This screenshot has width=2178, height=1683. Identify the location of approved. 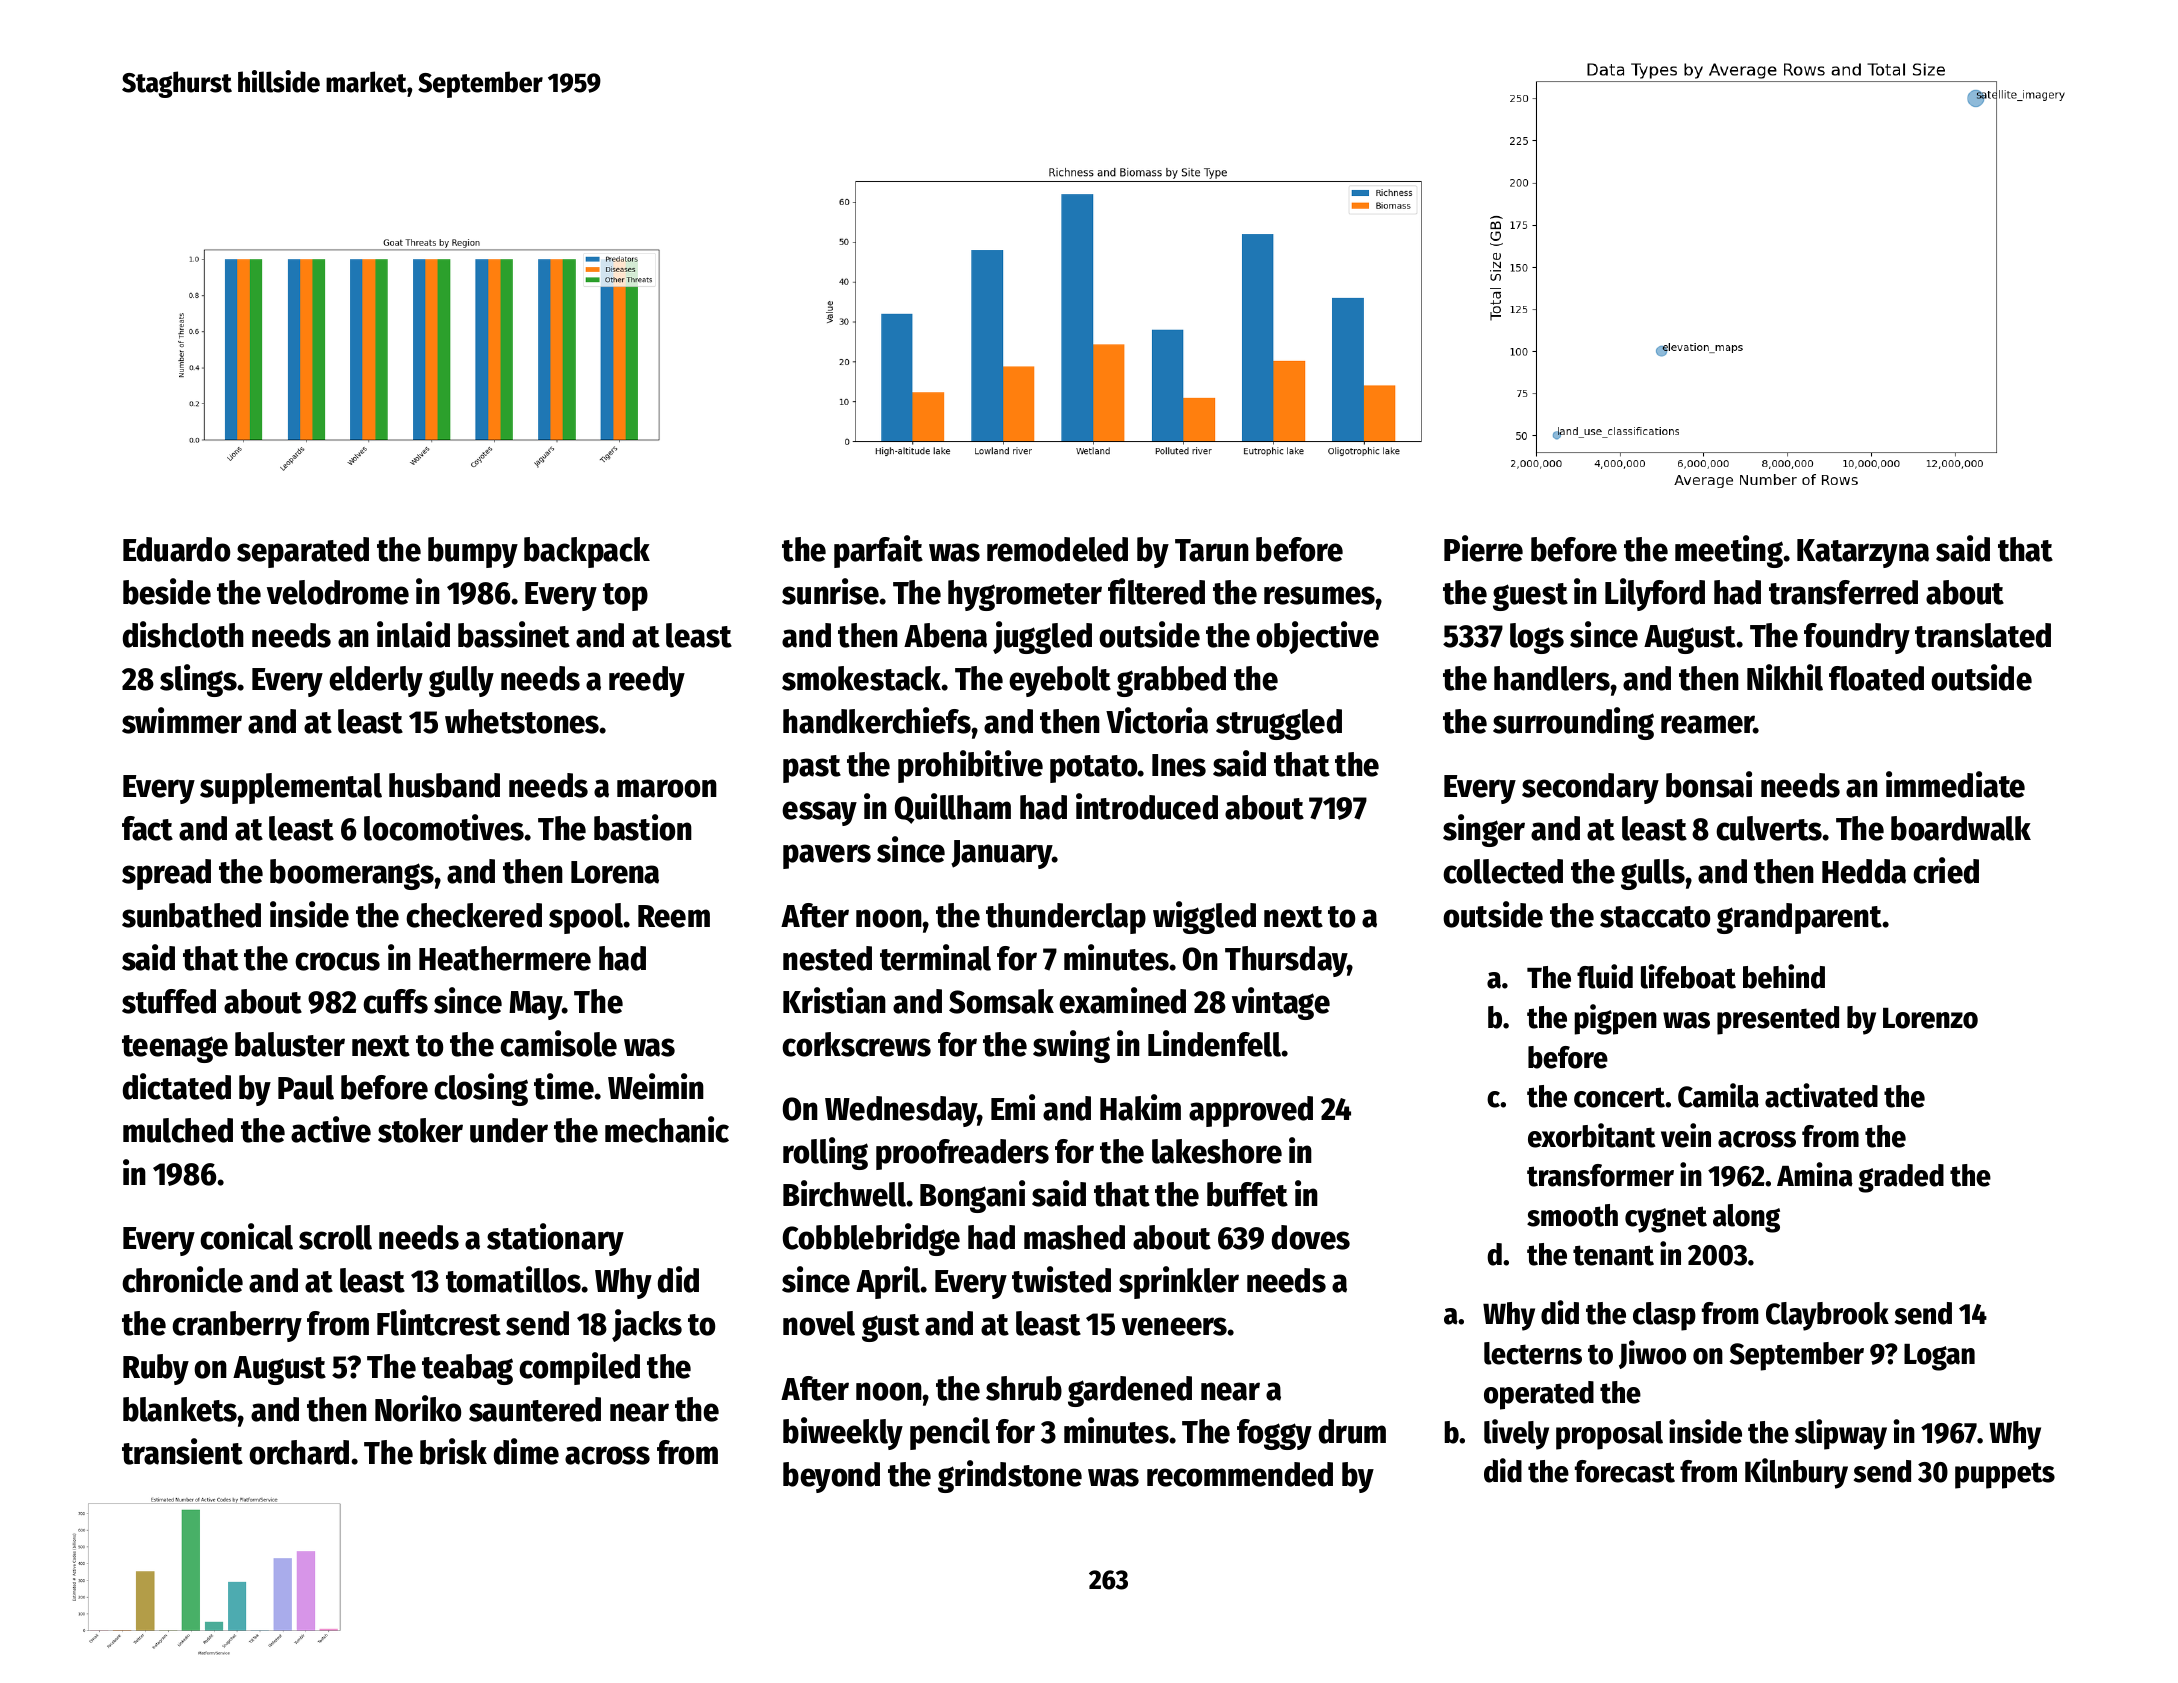
(1251, 1111).
